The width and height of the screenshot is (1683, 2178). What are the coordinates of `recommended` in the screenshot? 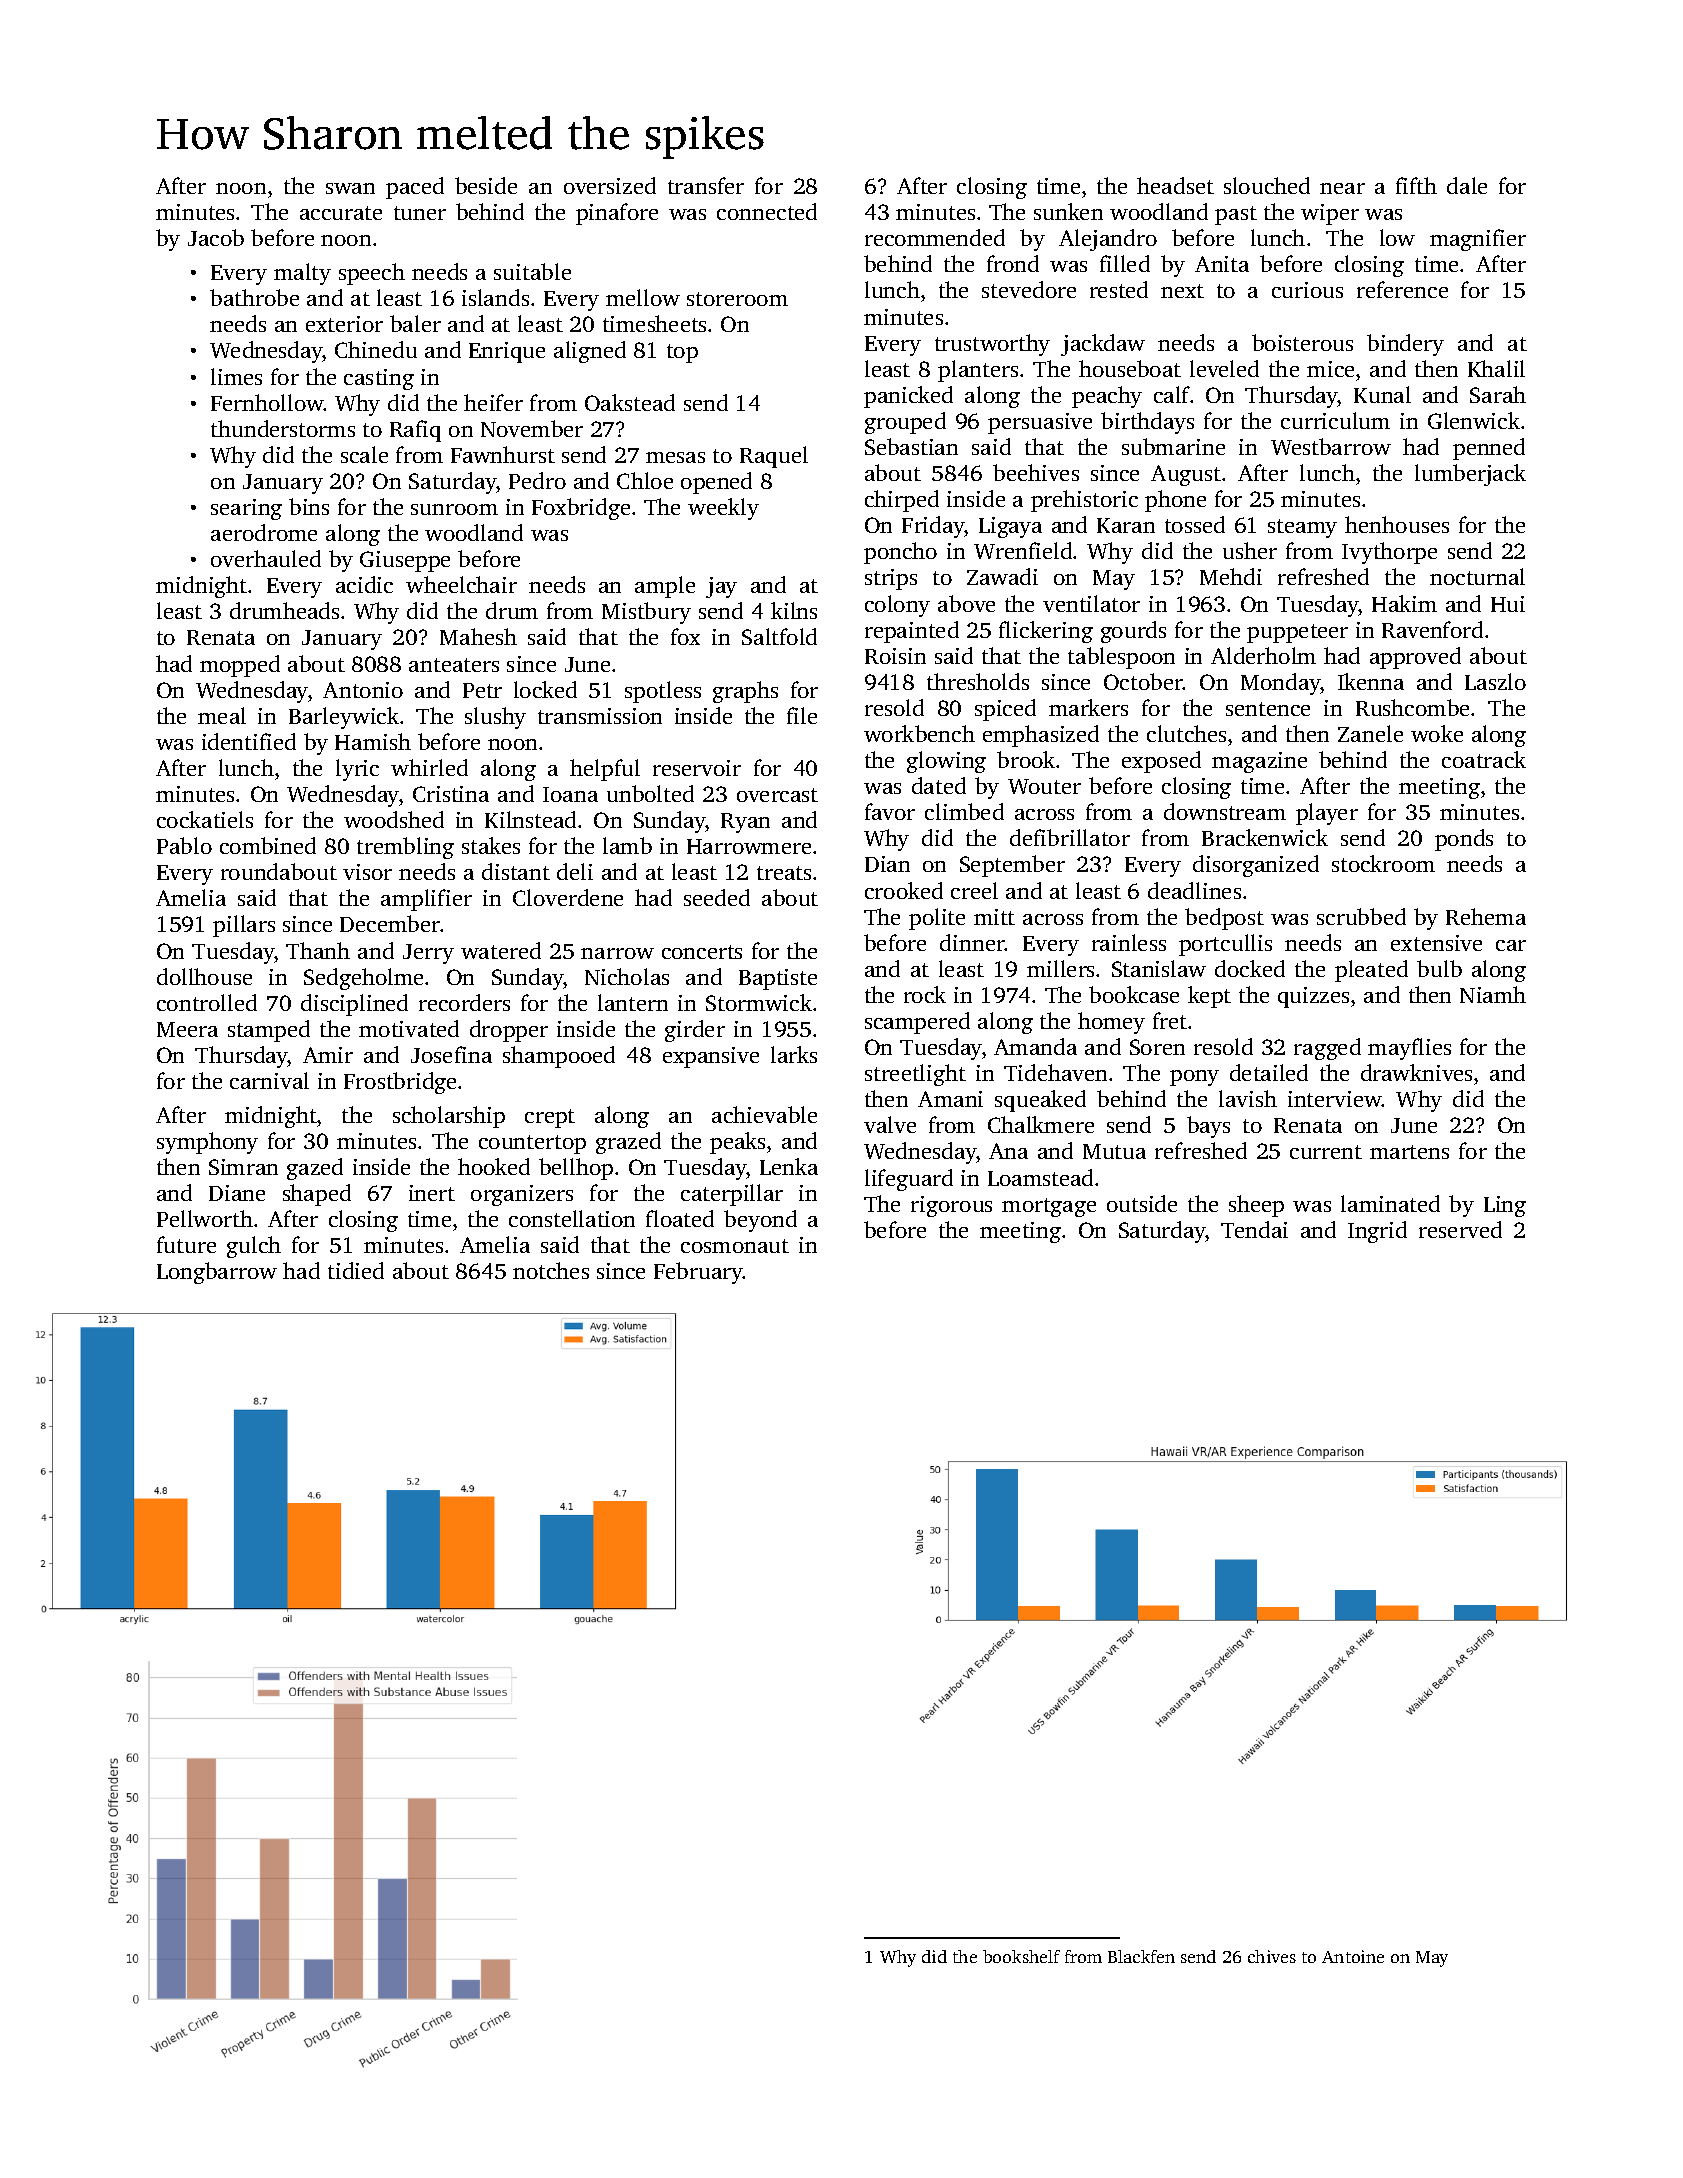 It's located at (935, 237).
